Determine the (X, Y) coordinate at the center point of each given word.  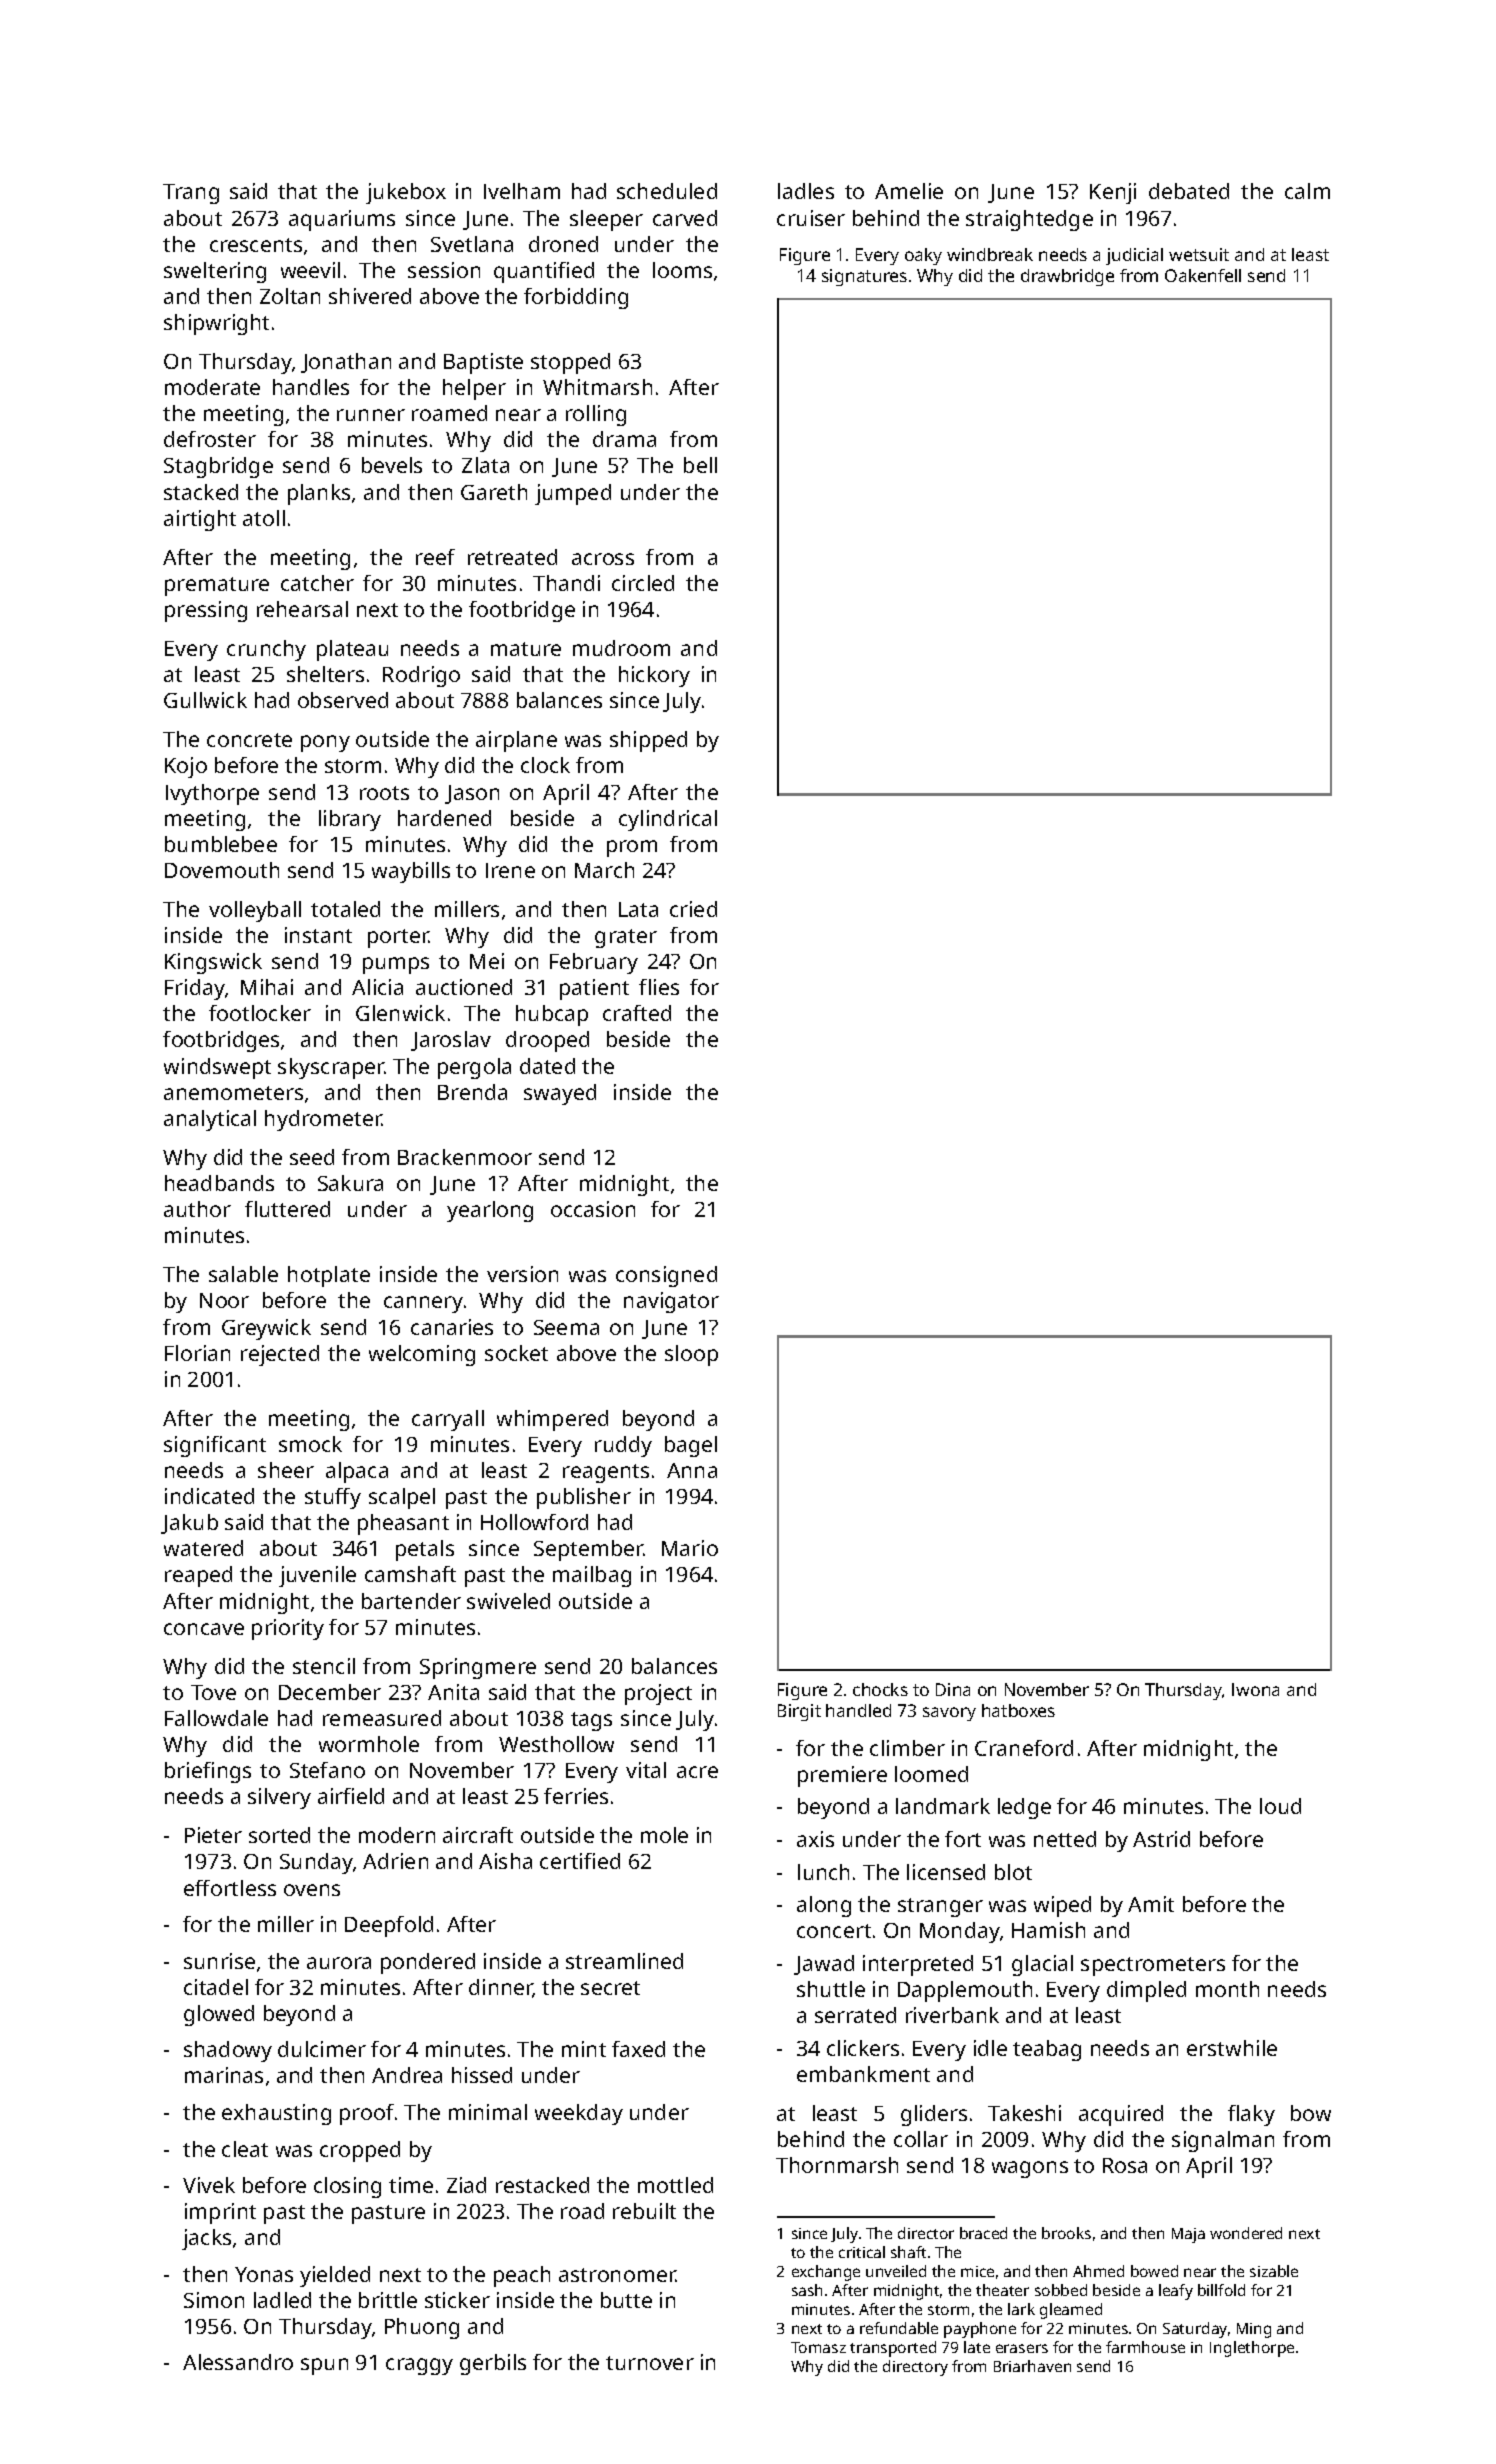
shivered (370, 296)
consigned (666, 1276)
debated (1189, 191)
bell (700, 465)
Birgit (799, 1712)
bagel (691, 1446)
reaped (198, 1576)
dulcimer (322, 2049)
